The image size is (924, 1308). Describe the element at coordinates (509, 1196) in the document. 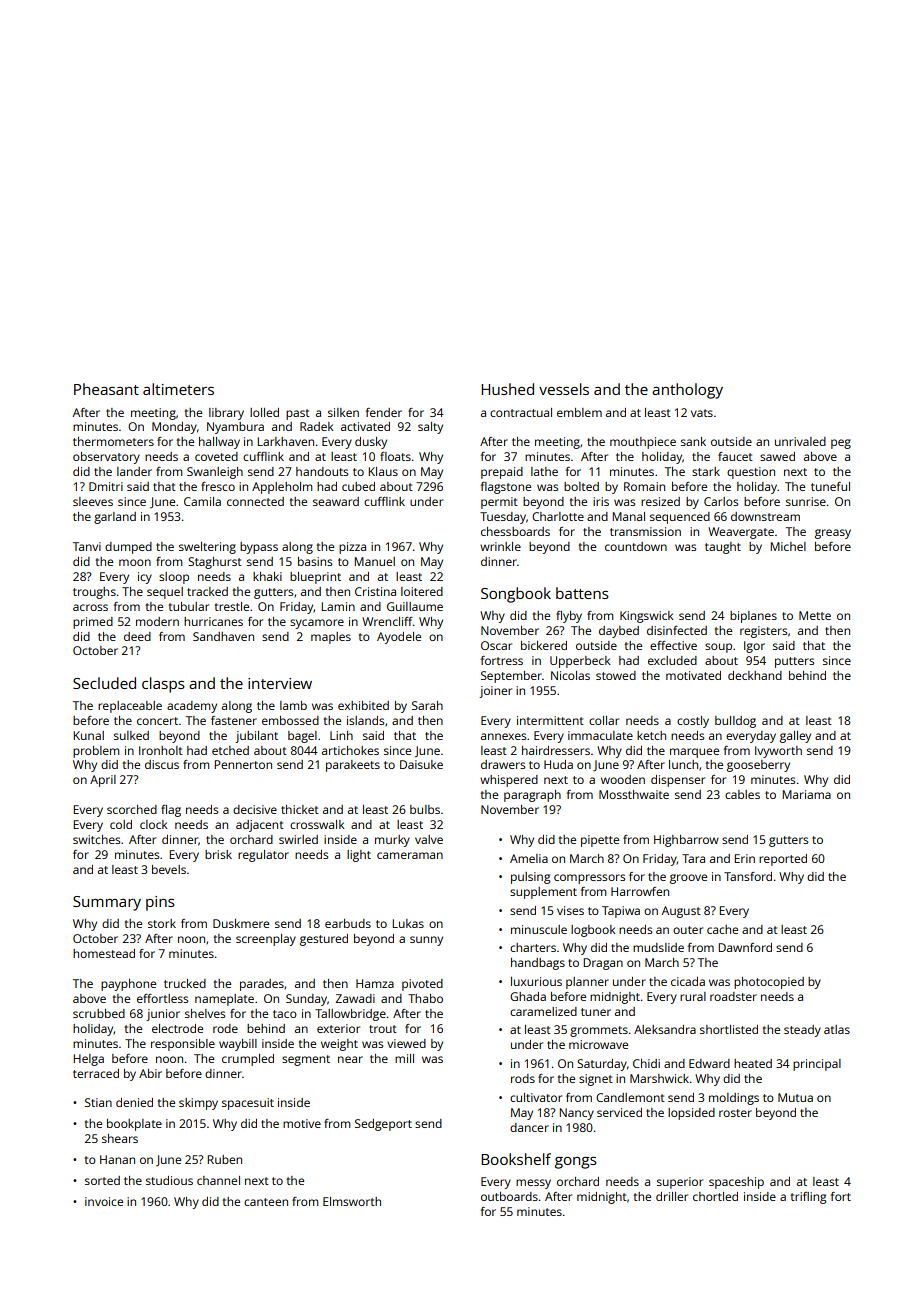

I see `outboards` at that location.
